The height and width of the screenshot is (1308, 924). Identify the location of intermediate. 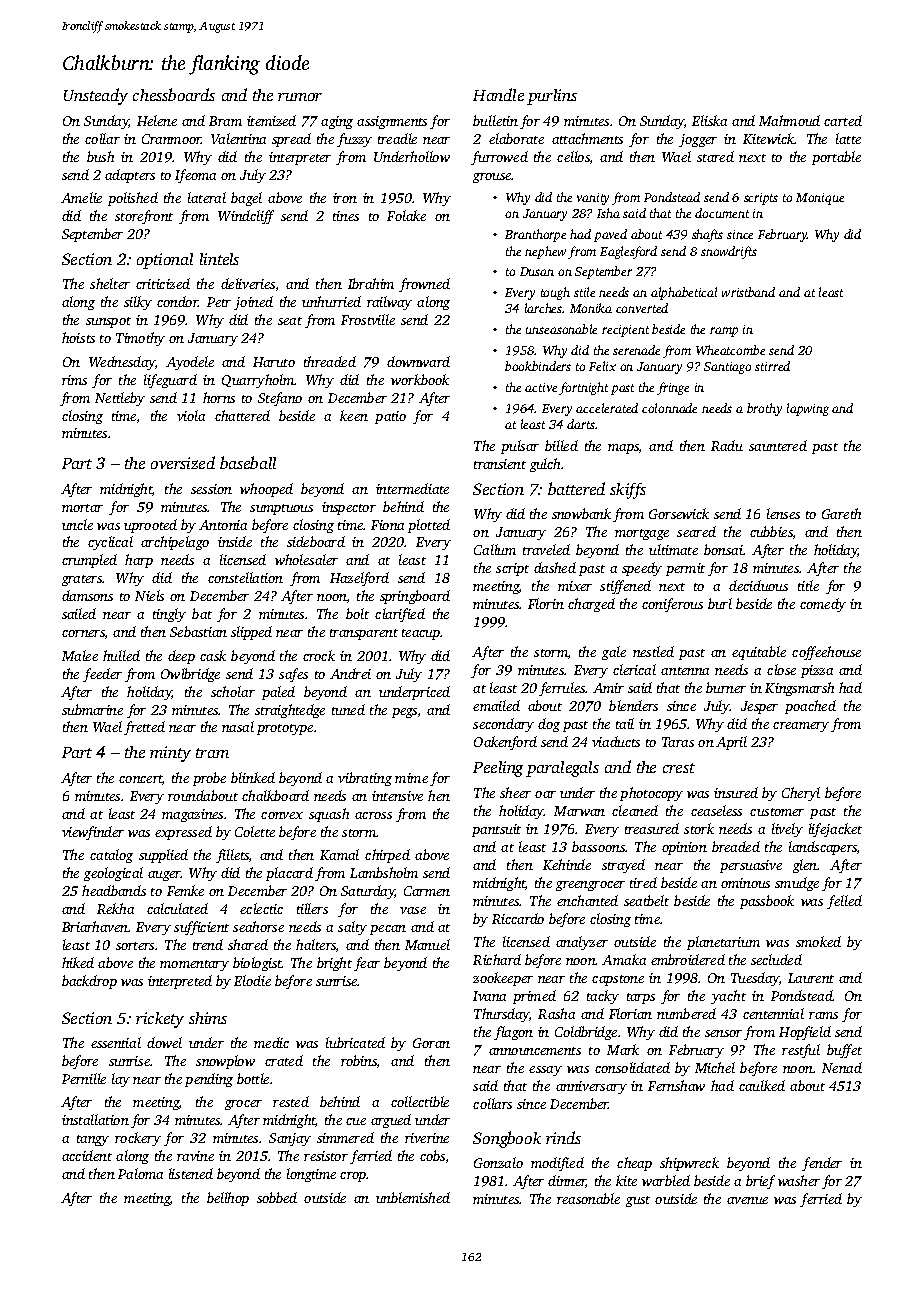
(412, 488).
